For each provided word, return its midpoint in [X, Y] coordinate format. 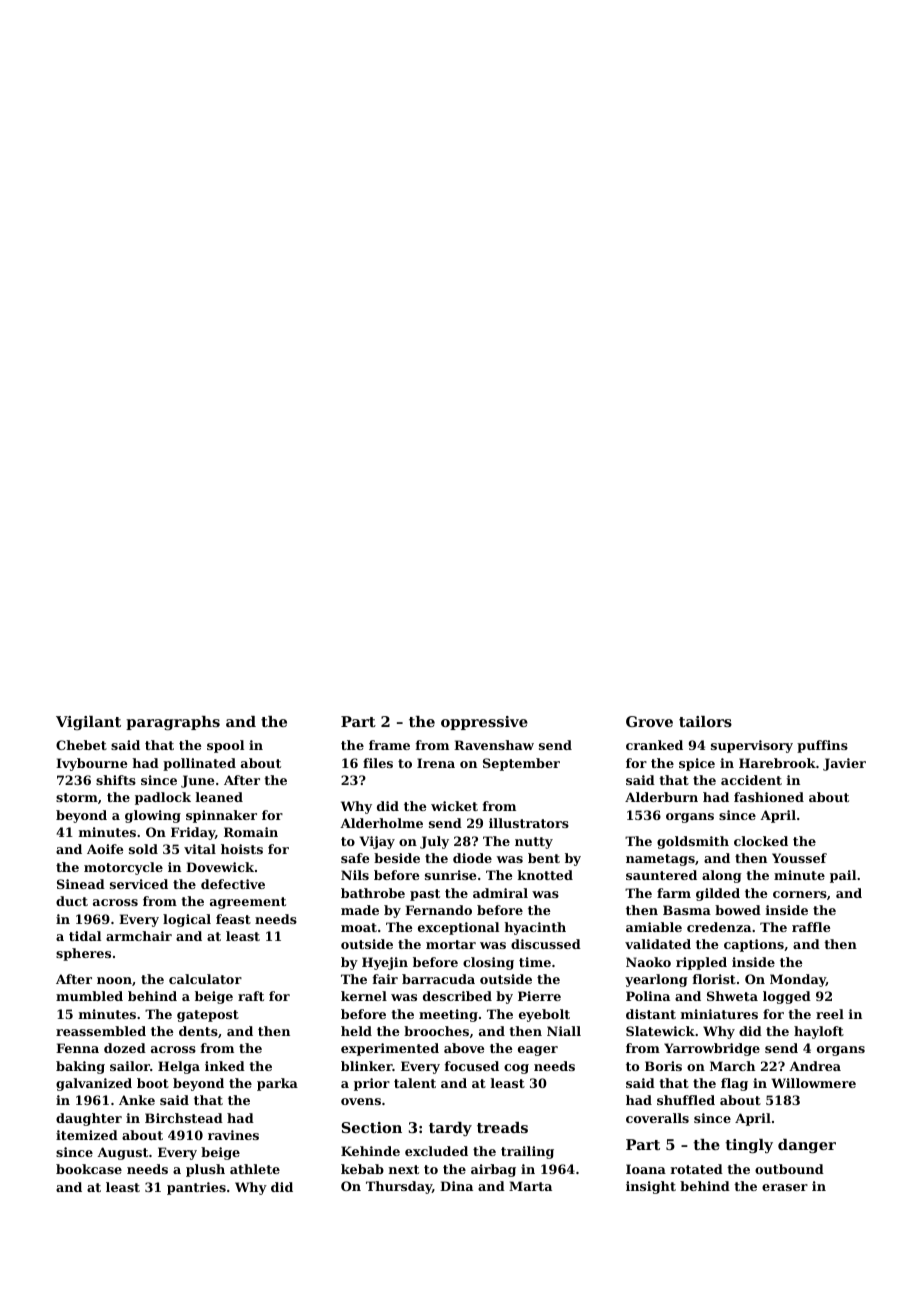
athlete [255, 1169]
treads [502, 1127]
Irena [436, 763]
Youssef [799, 858]
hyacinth [535, 928]
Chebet [81, 745]
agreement [248, 903]
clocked [761, 841]
